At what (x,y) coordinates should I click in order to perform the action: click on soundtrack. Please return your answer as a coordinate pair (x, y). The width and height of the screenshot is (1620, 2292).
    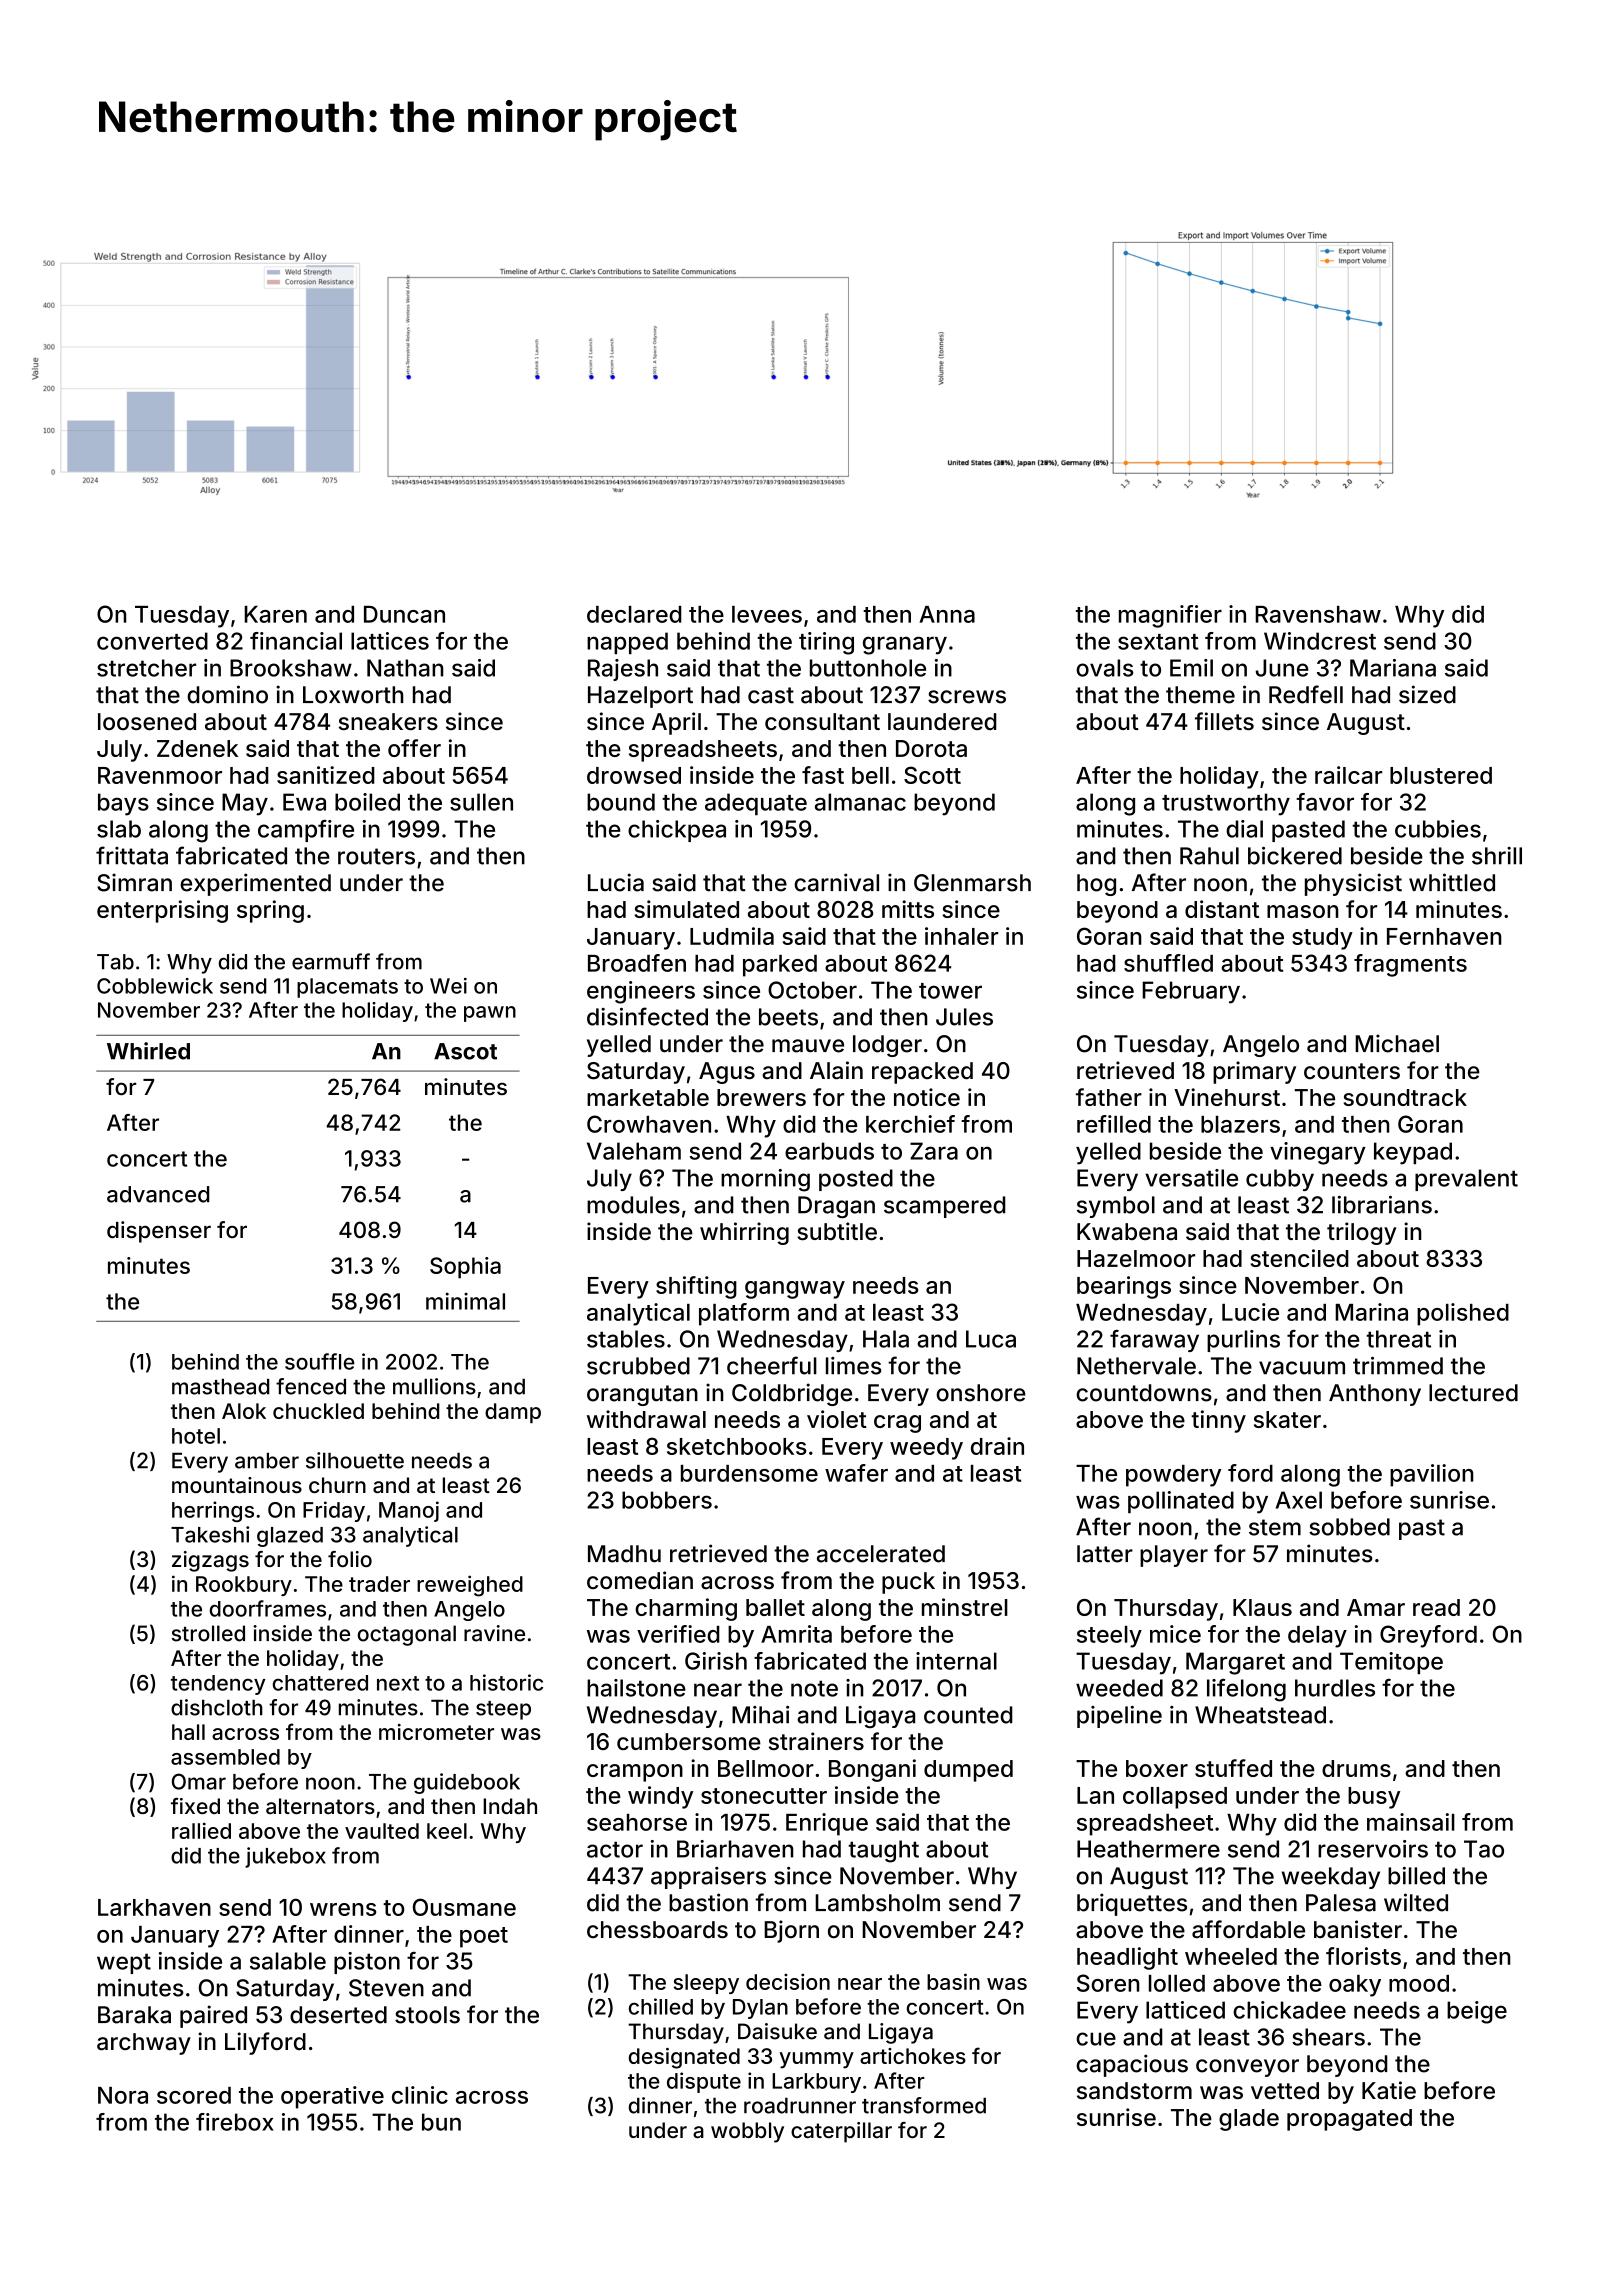
    Looking at the image, I should click on (1405, 1097).
